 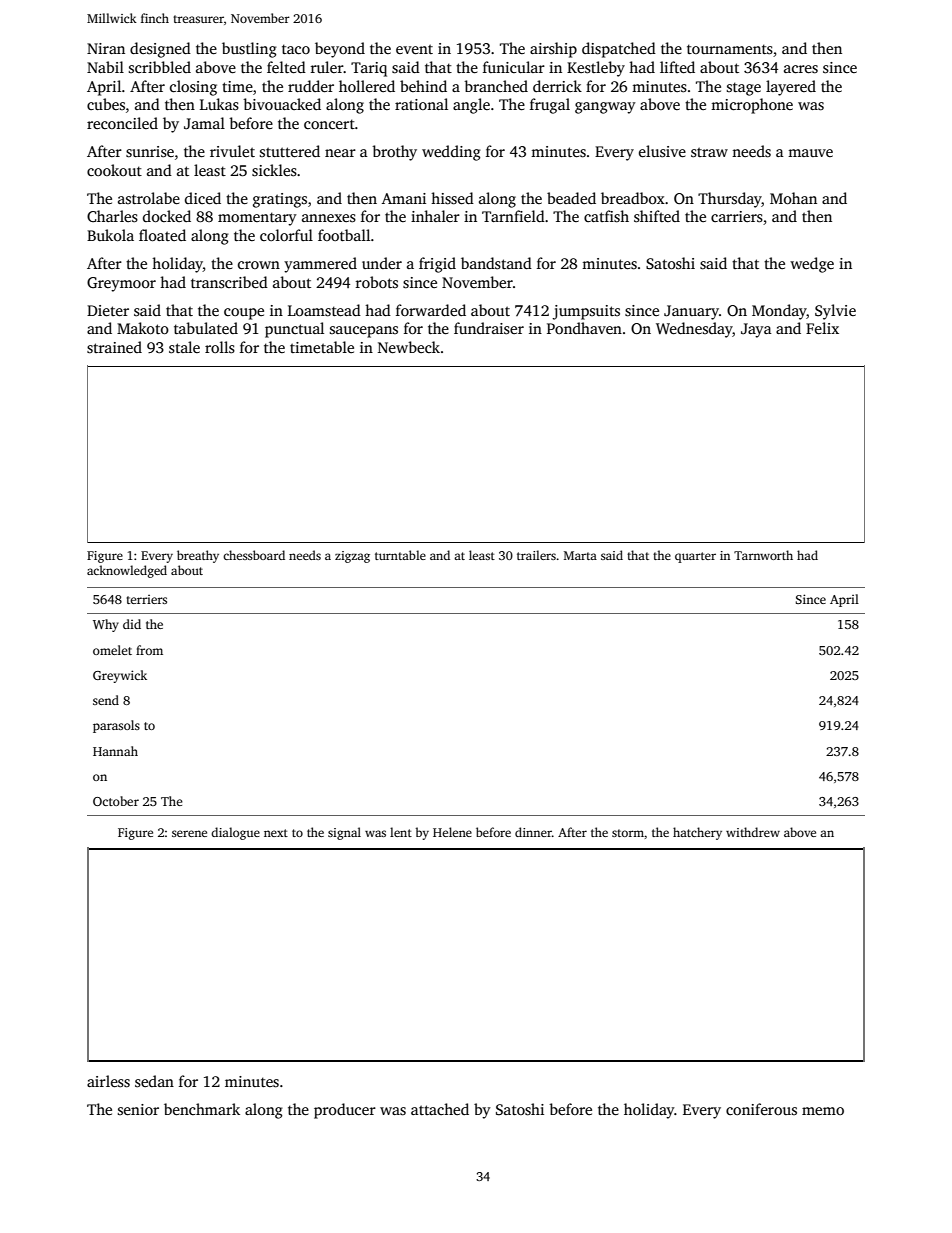 I want to click on rolls, so click(x=220, y=347).
